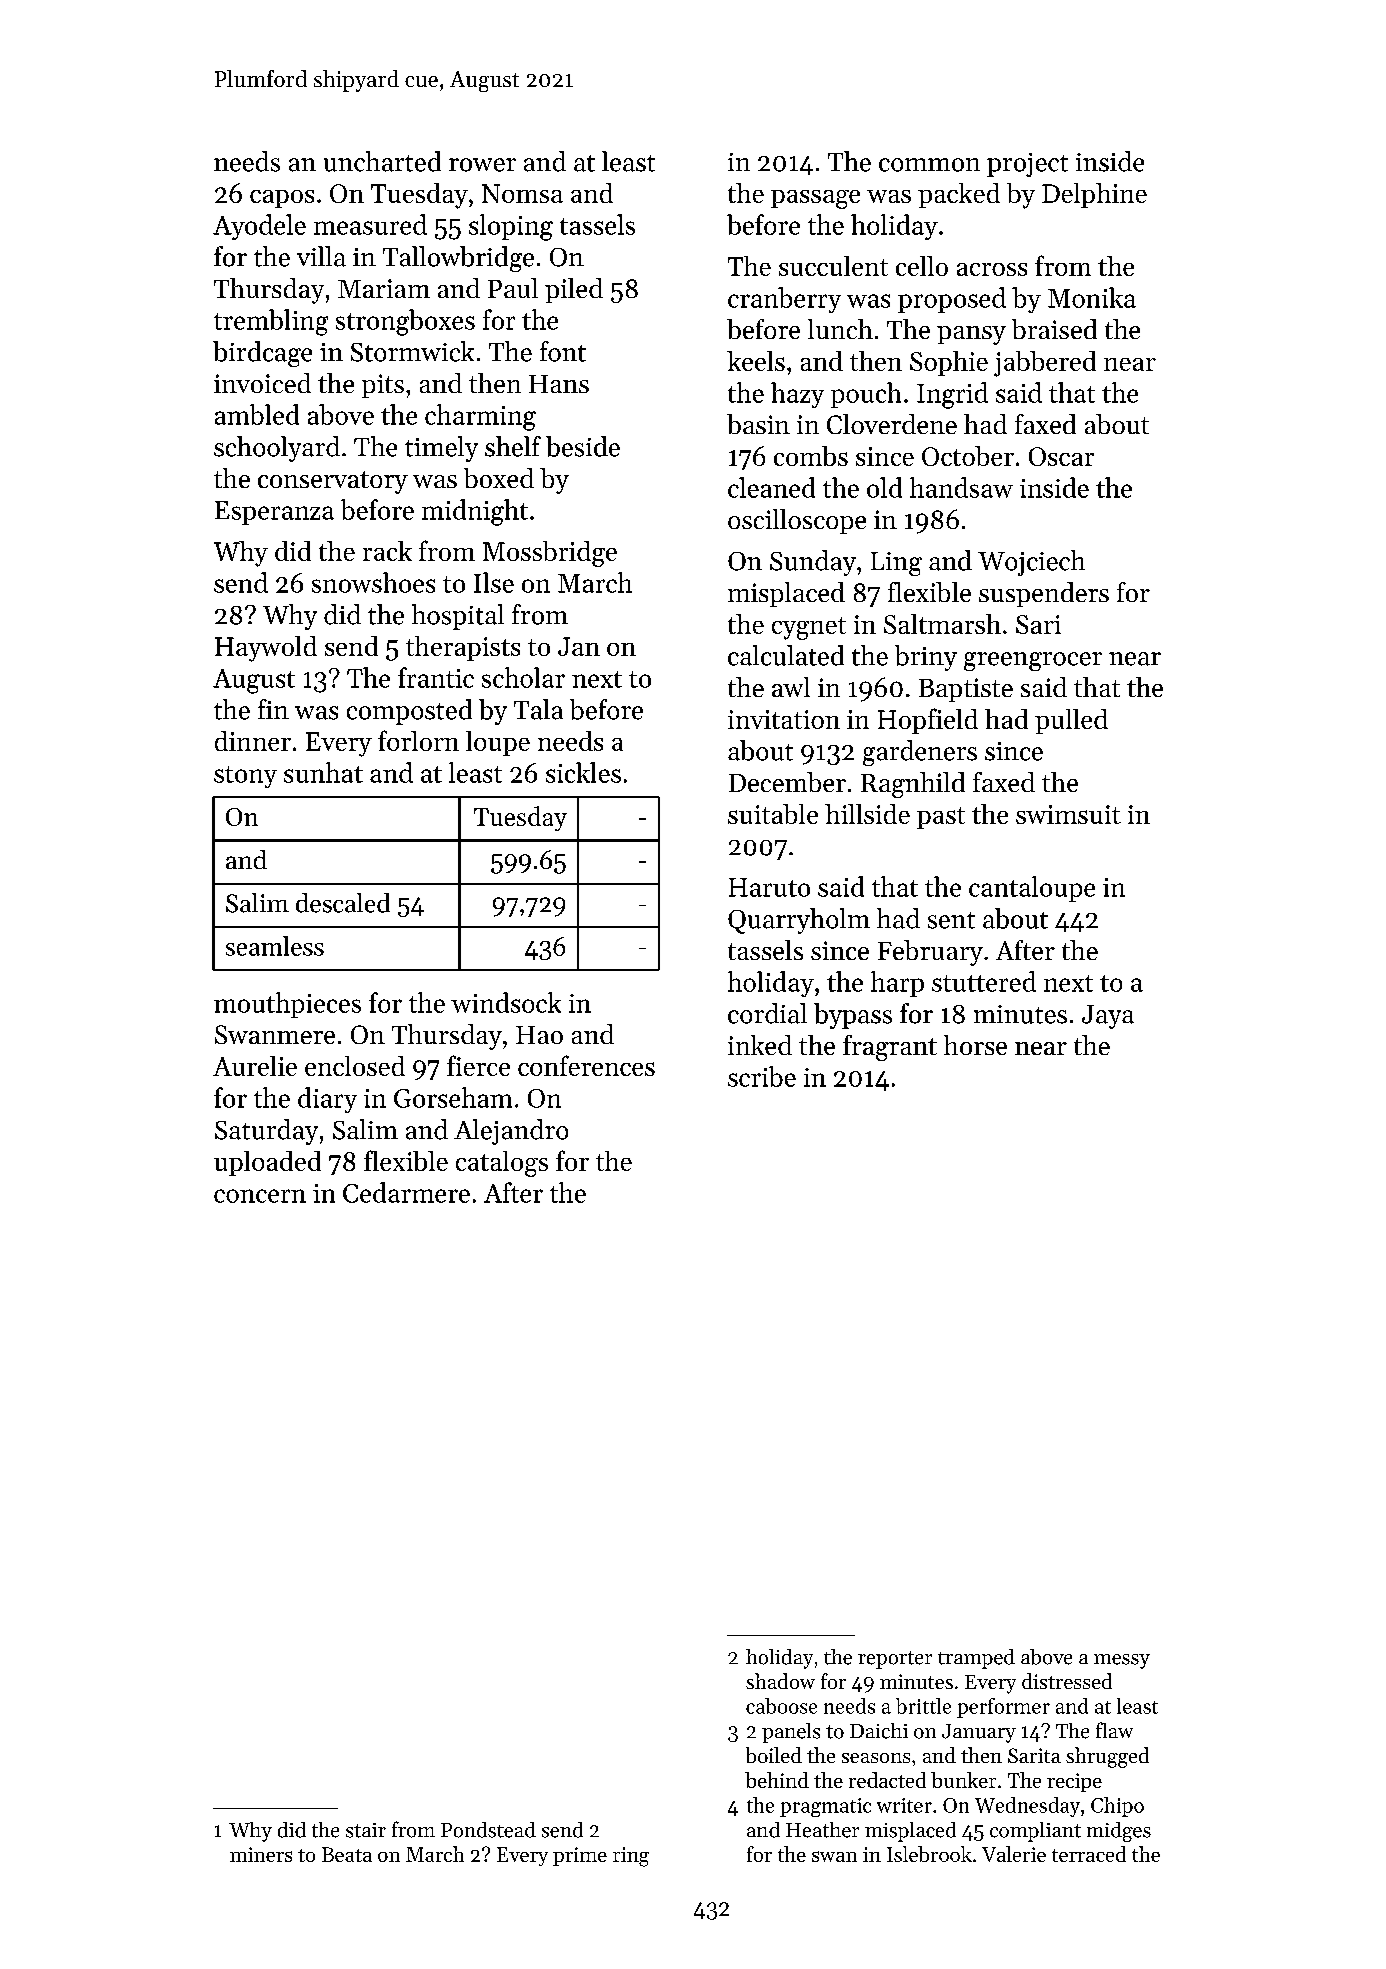 The image size is (1386, 1969). Describe the element at coordinates (586, 1065) in the document. I see `conferences` at that location.
